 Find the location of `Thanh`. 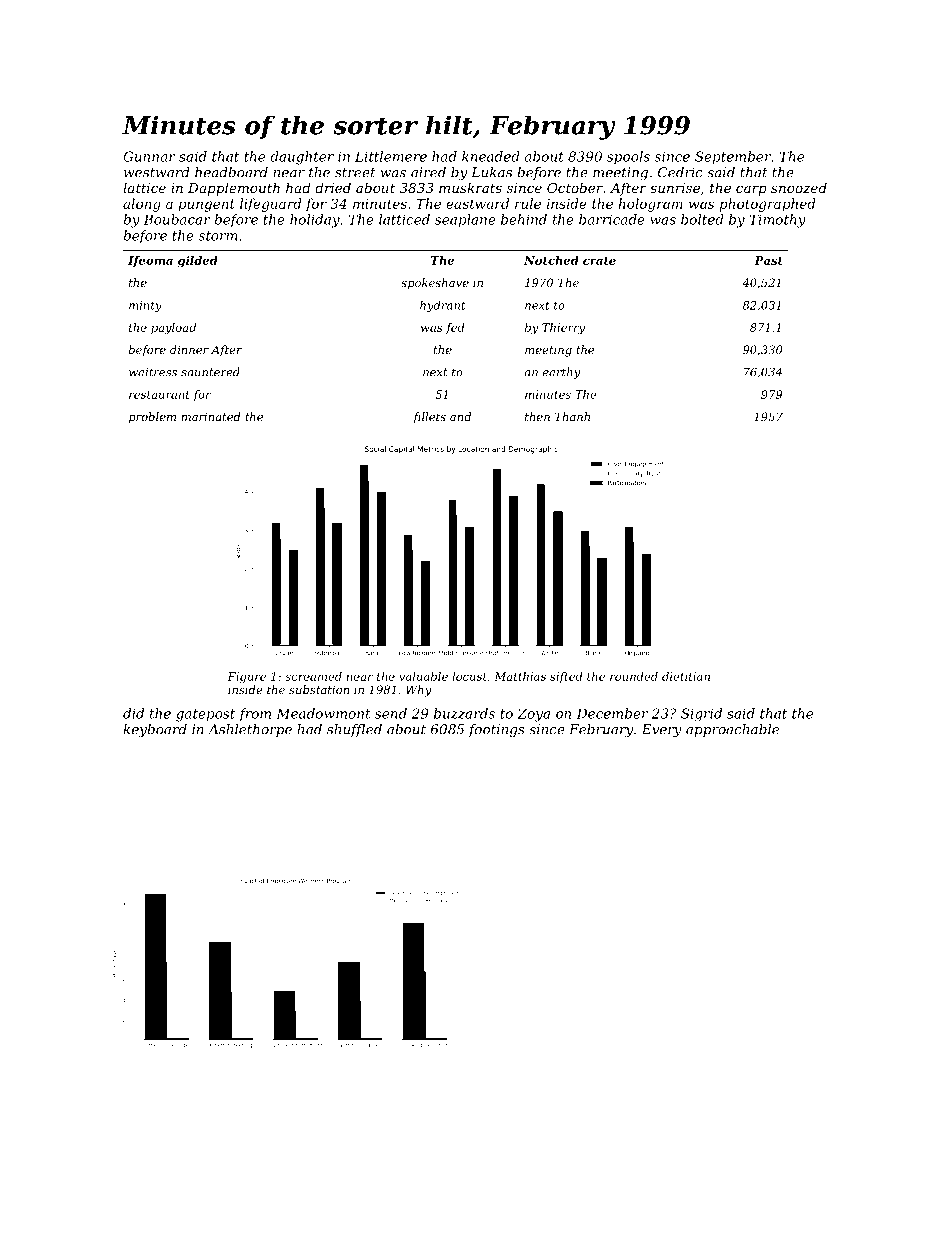

Thanh is located at coordinates (572, 416).
